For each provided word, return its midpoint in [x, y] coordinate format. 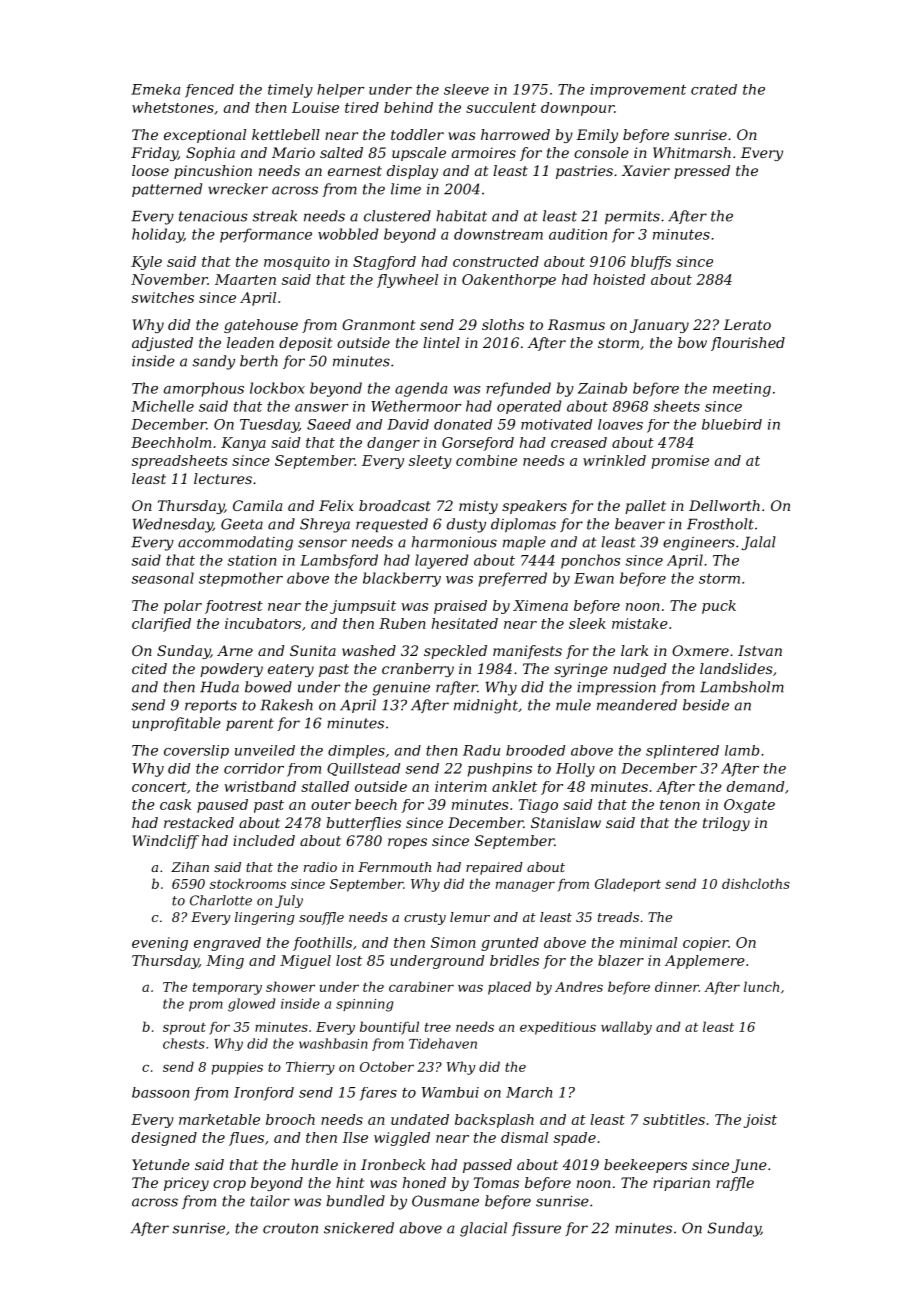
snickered [359, 1228]
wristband [260, 786]
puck [719, 607]
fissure [536, 1229]
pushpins [500, 770]
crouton [290, 1228]
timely [290, 91]
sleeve [466, 89]
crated [714, 89]
